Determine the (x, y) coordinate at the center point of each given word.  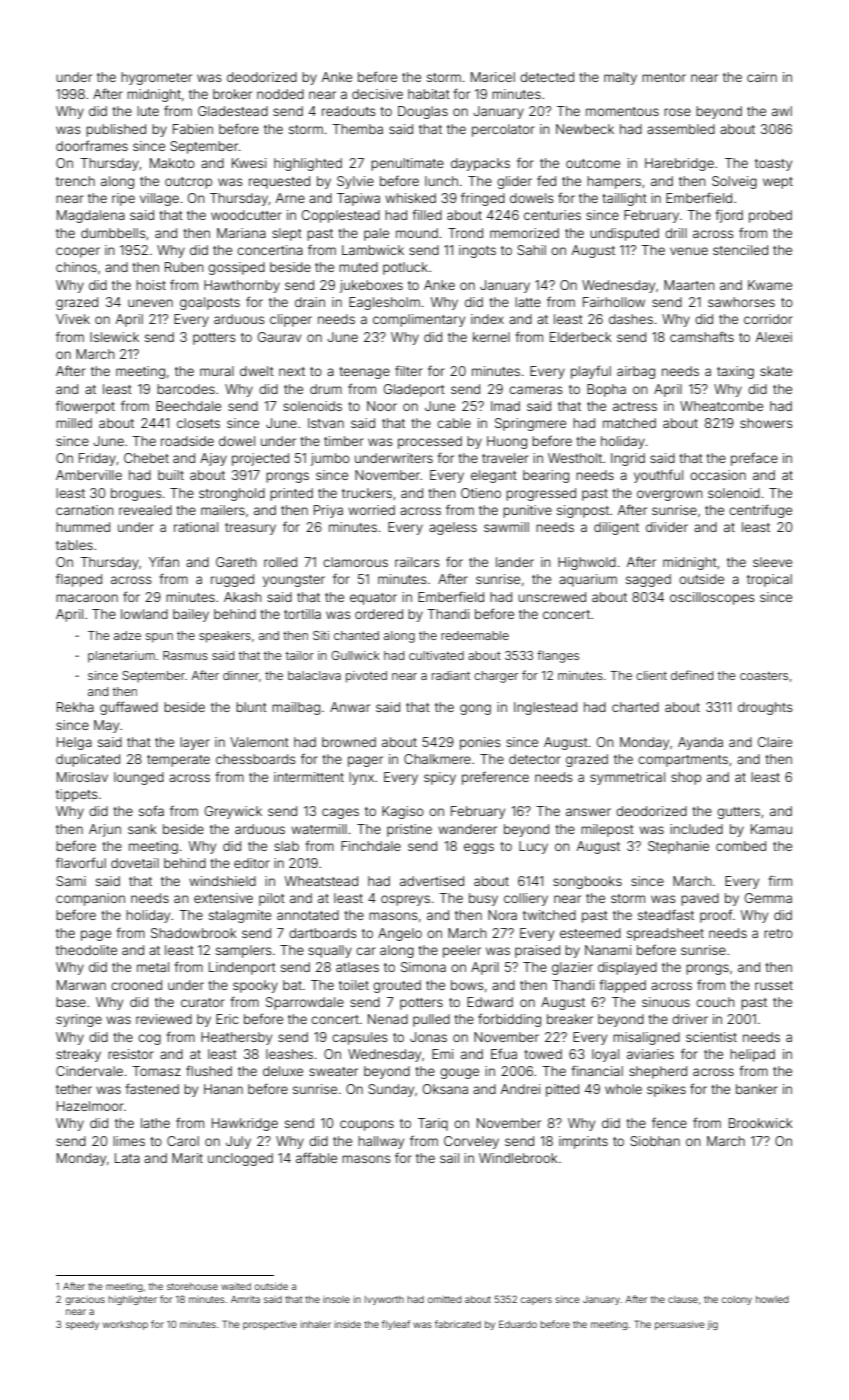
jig (712, 1325)
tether (74, 1089)
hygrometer (156, 78)
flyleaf (396, 1325)
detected (547, 77)
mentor (664, 77)
